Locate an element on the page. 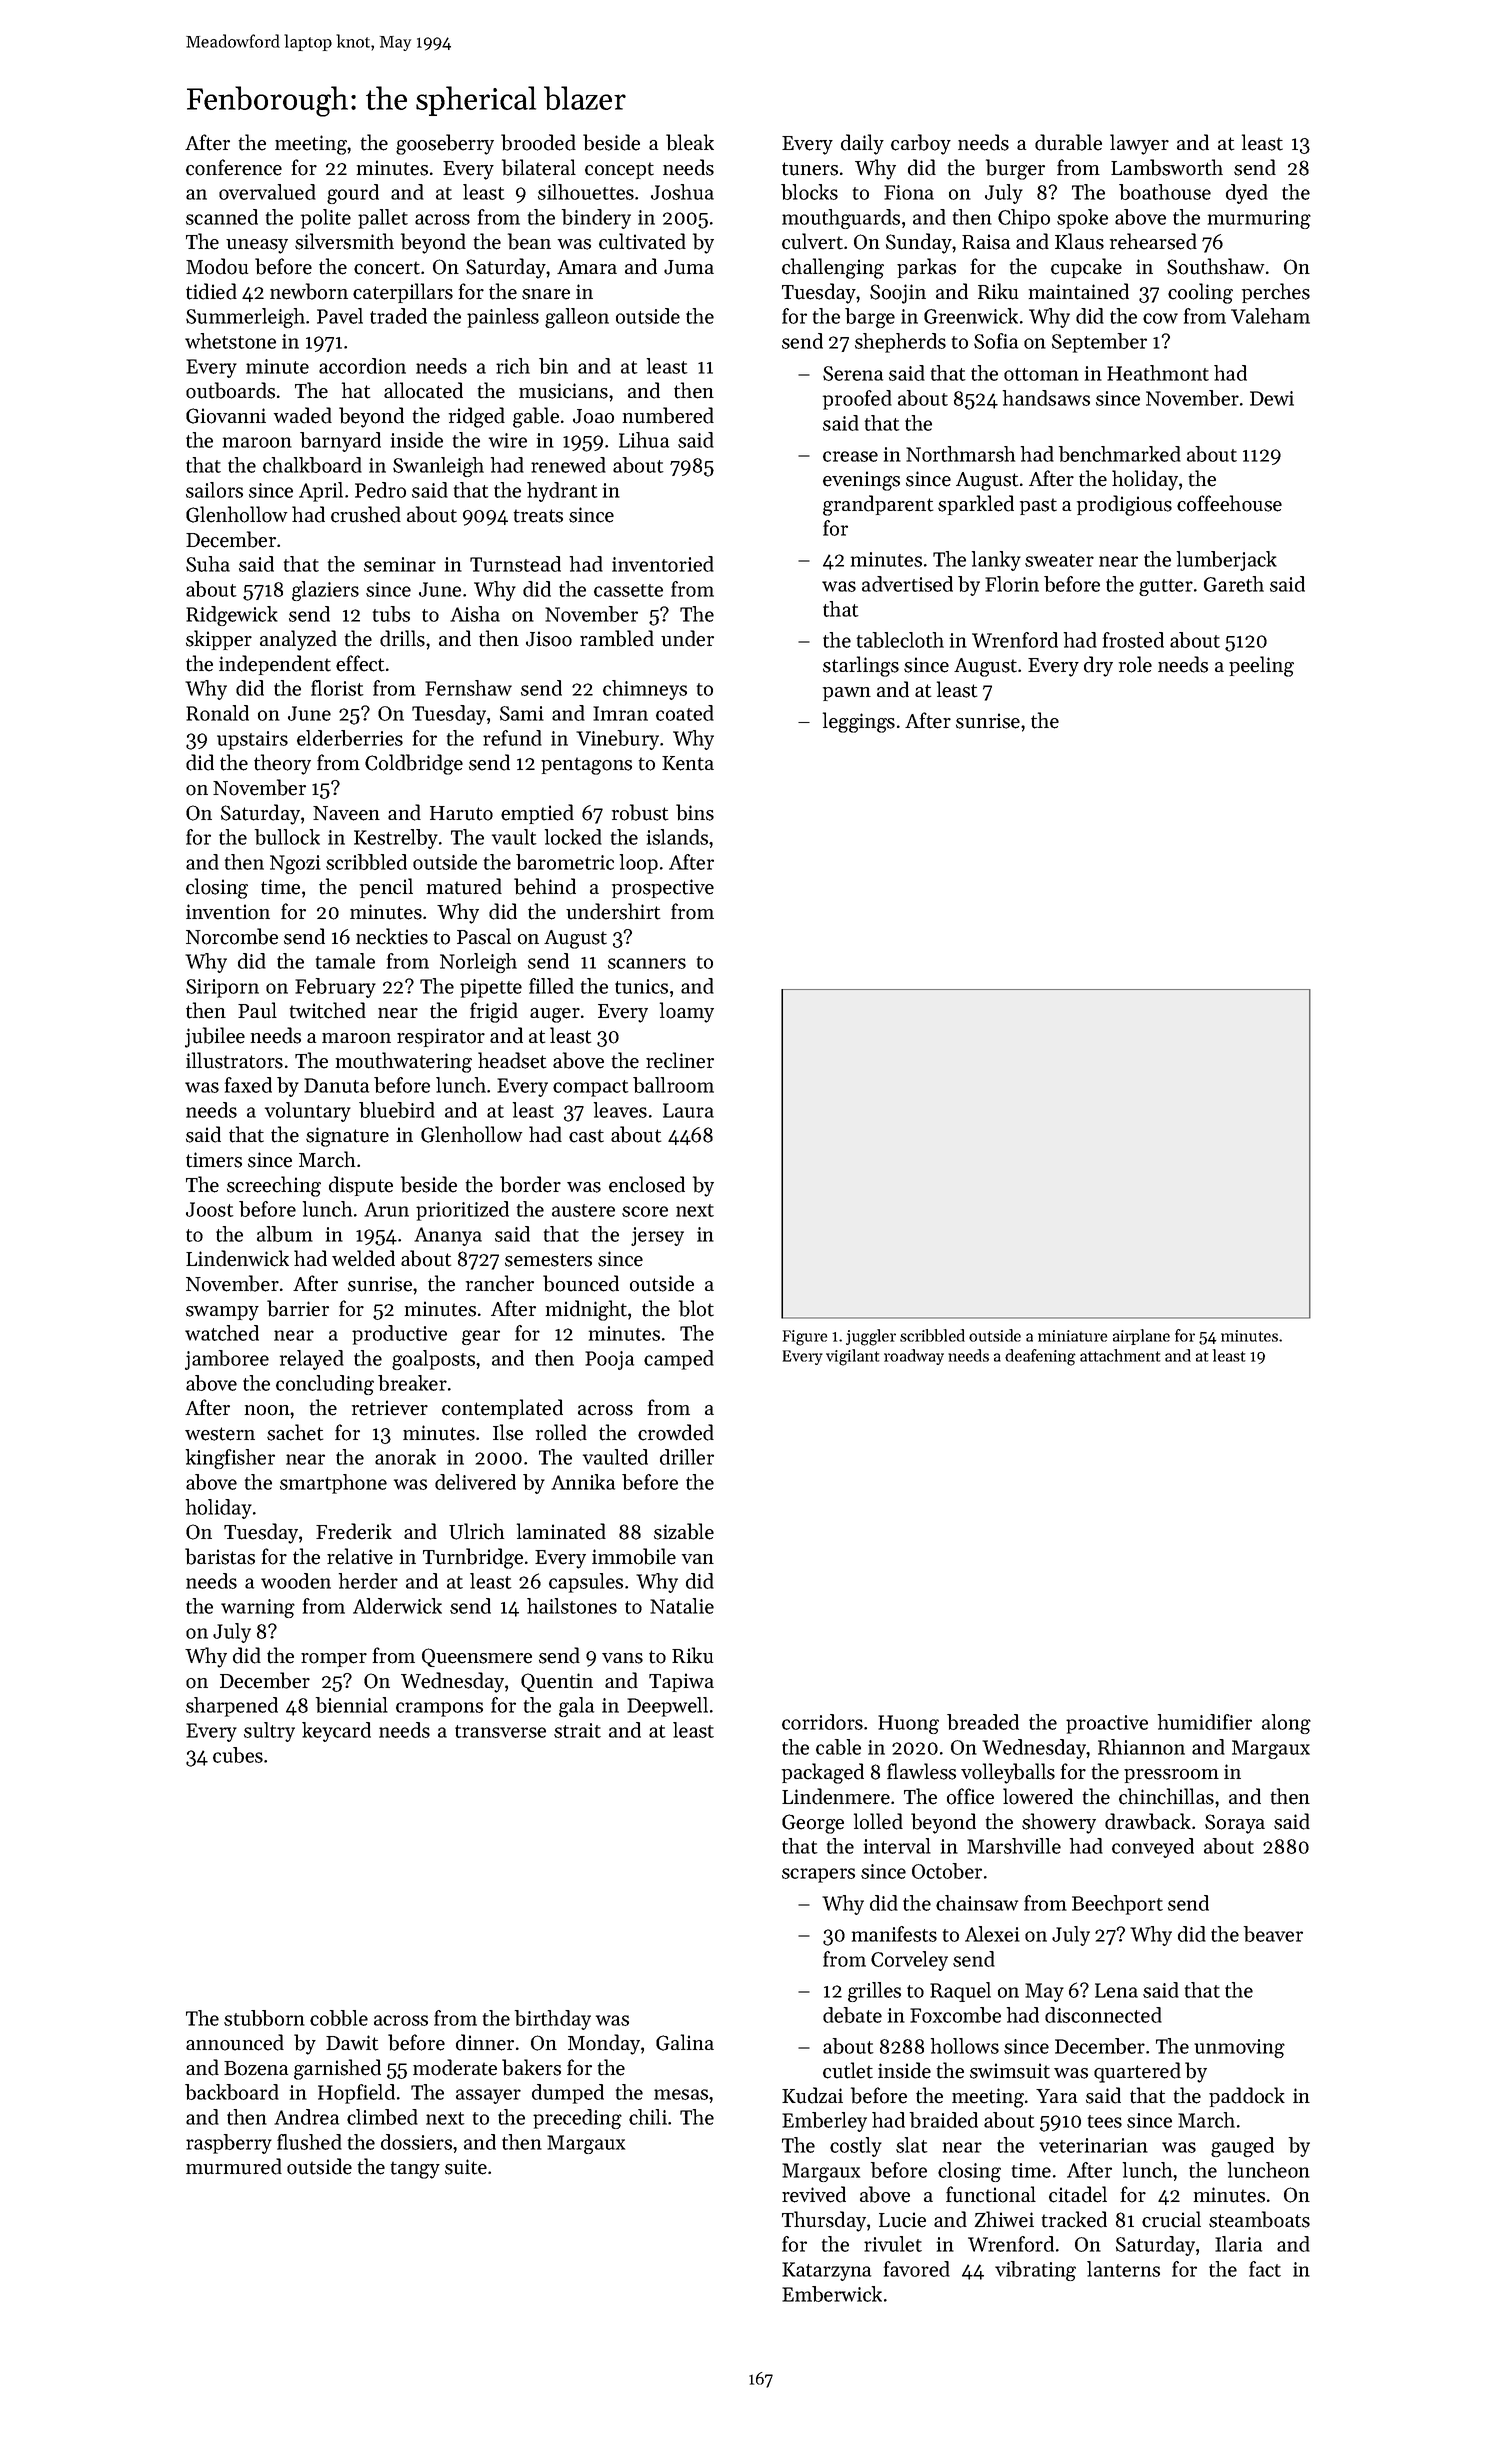 Image resolution: width=1496 pixels, height=2464 pixels. Galina is located at coordinates (685, 2042).
